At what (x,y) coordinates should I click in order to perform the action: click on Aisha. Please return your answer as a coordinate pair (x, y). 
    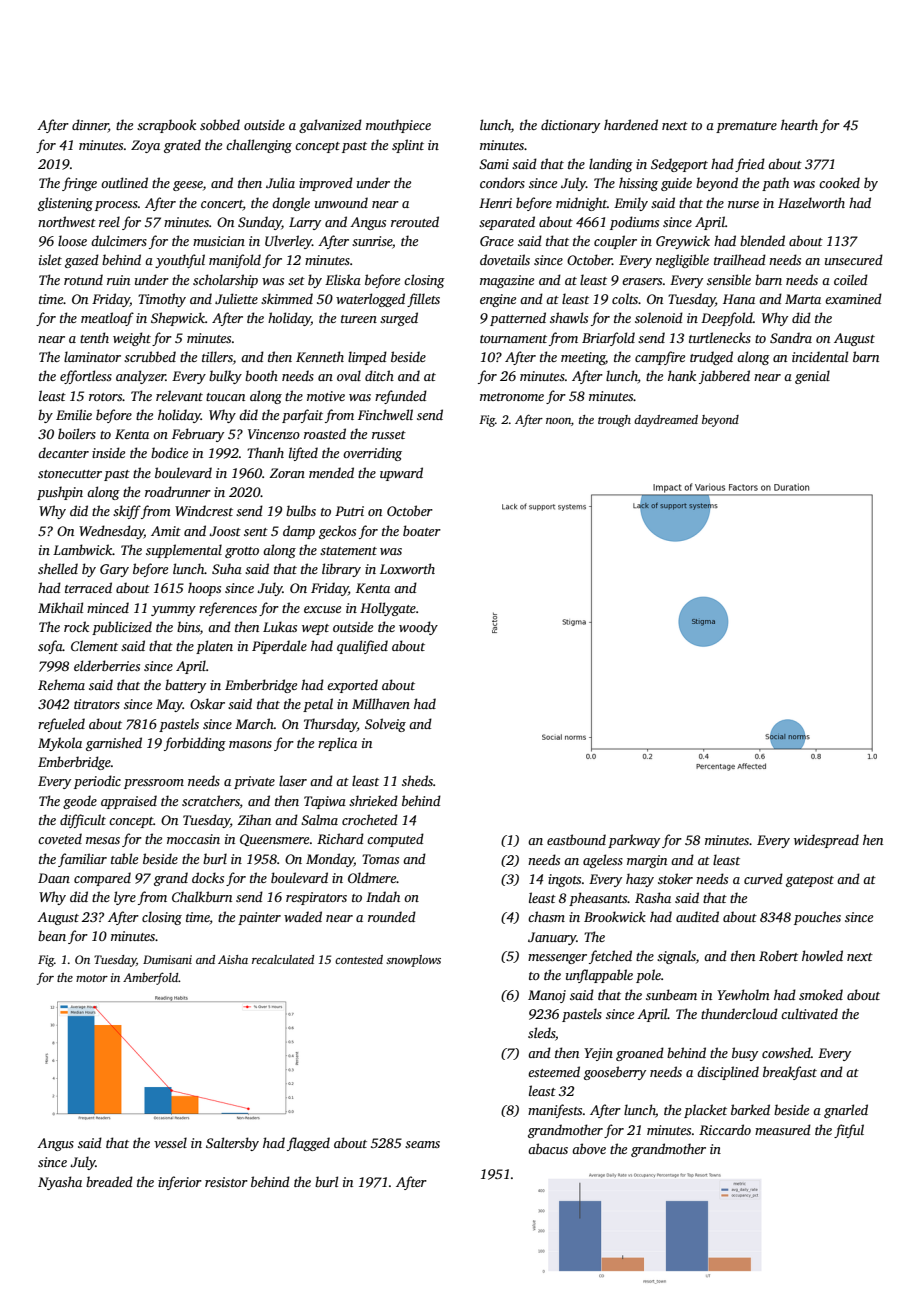
    Looking at the image, I should click on (233, 959).
